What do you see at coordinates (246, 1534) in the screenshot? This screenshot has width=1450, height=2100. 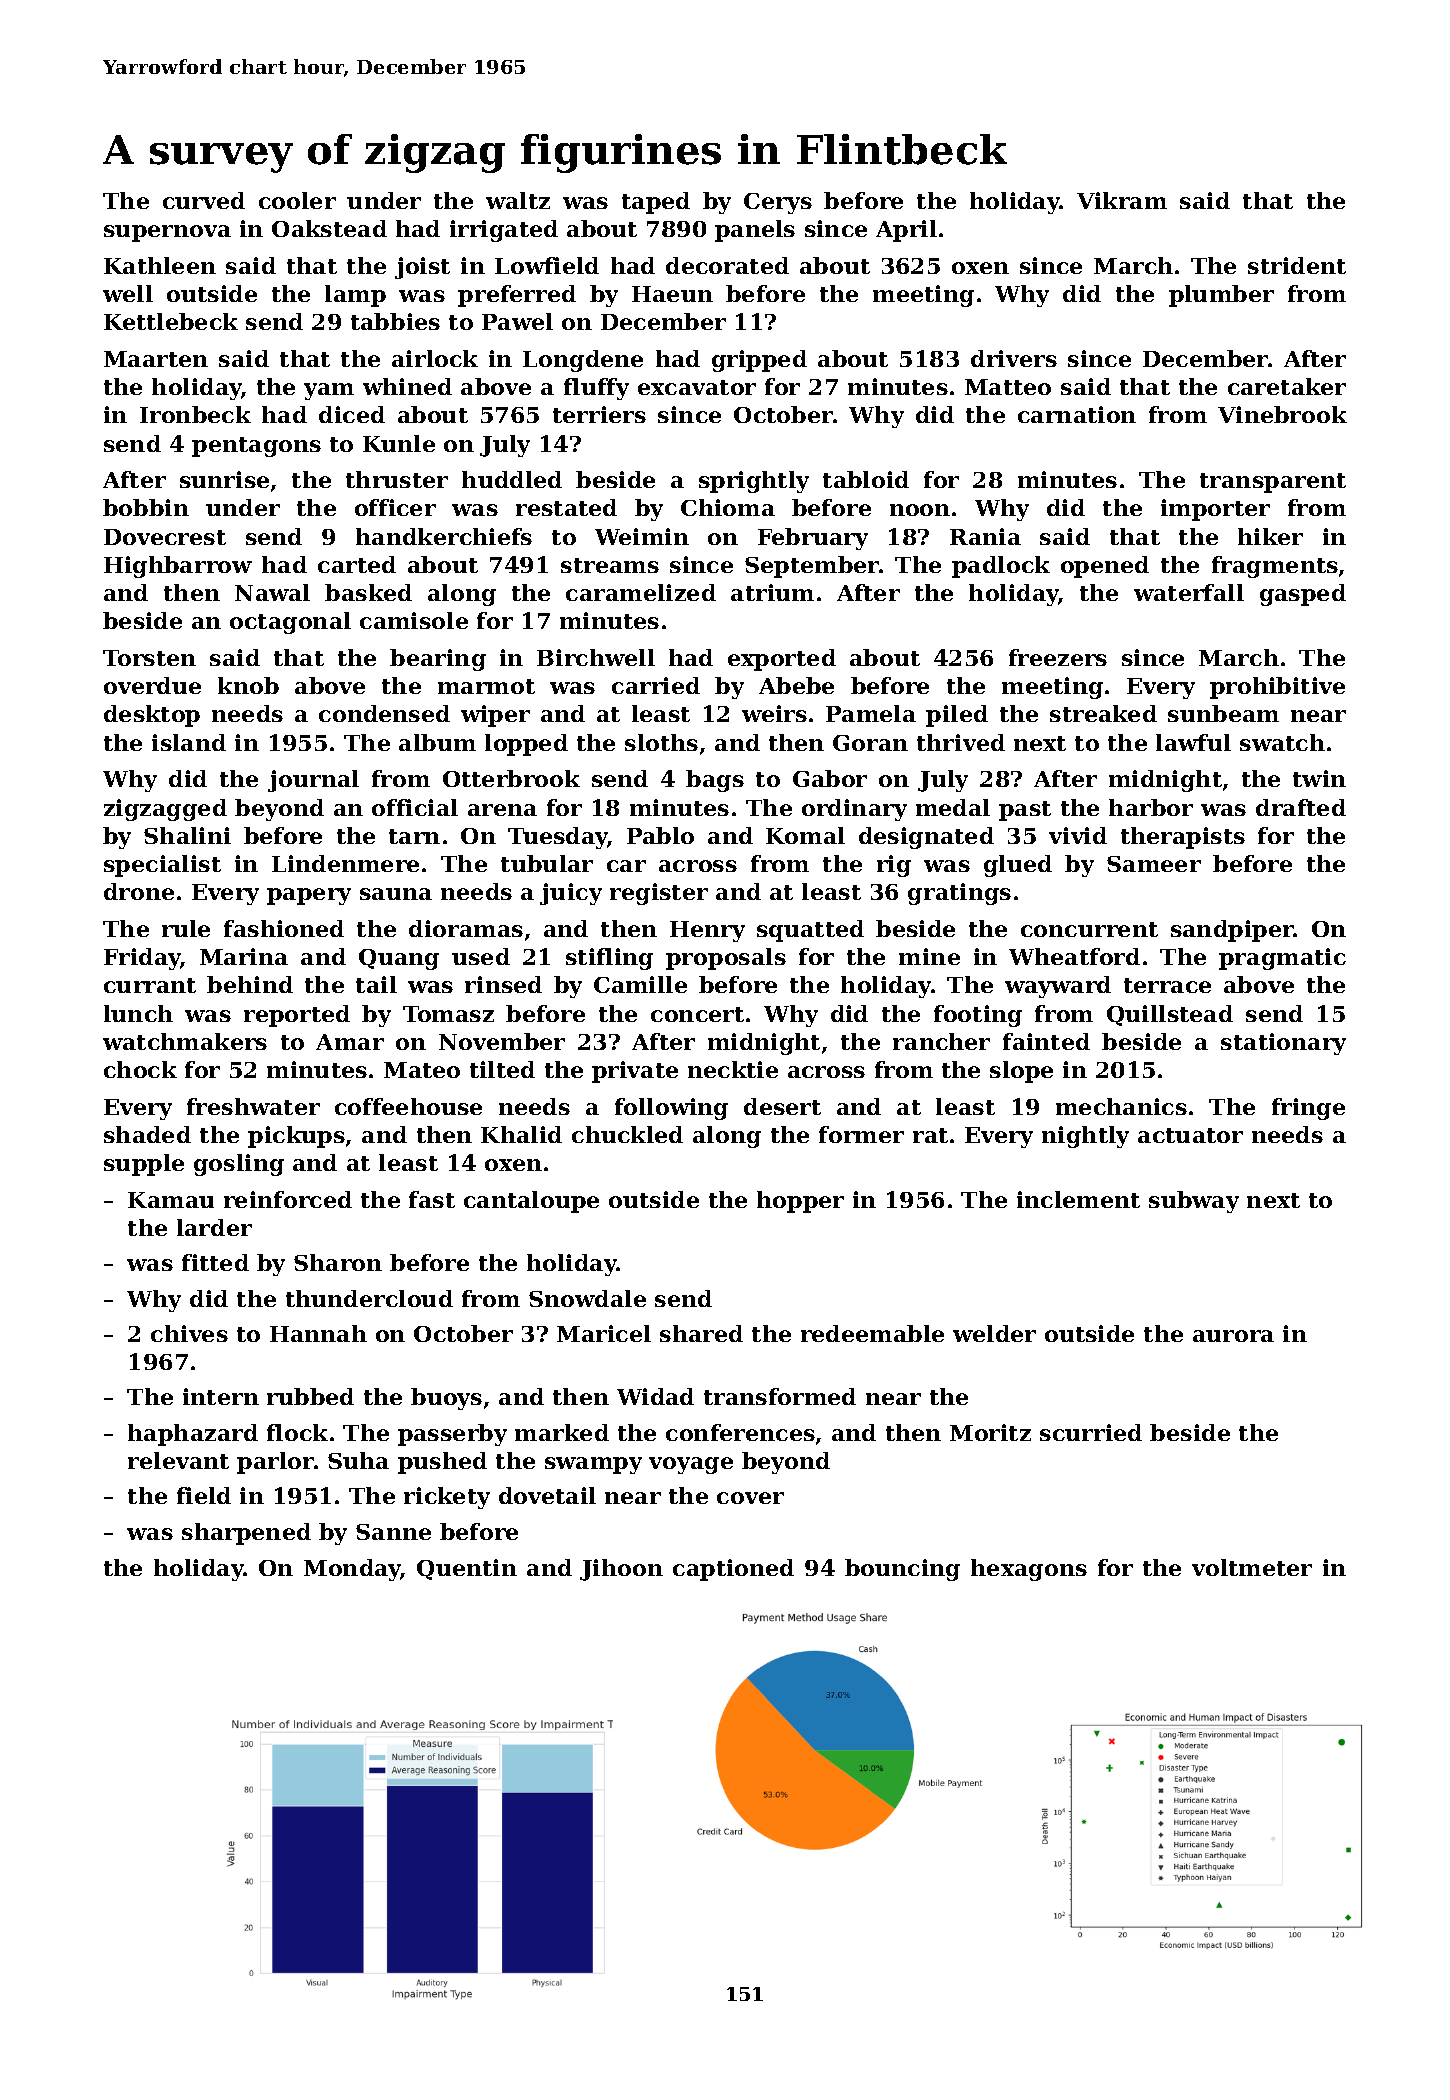 I see `sharpened` at bounding box center [246, 1534].
